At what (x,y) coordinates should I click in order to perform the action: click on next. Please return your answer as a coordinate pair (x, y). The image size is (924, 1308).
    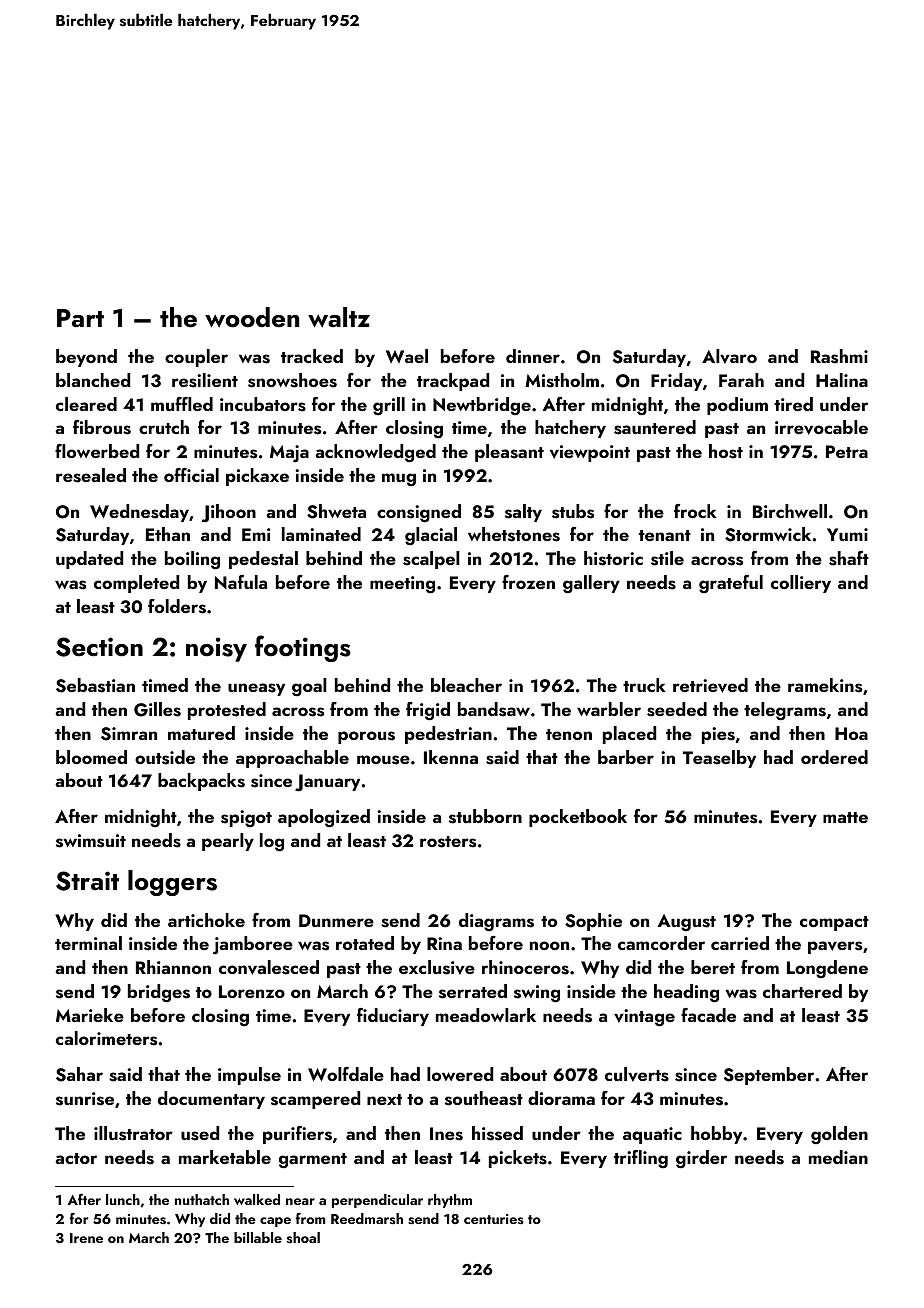
    Looking at the image, I should click on (384, 1099).
